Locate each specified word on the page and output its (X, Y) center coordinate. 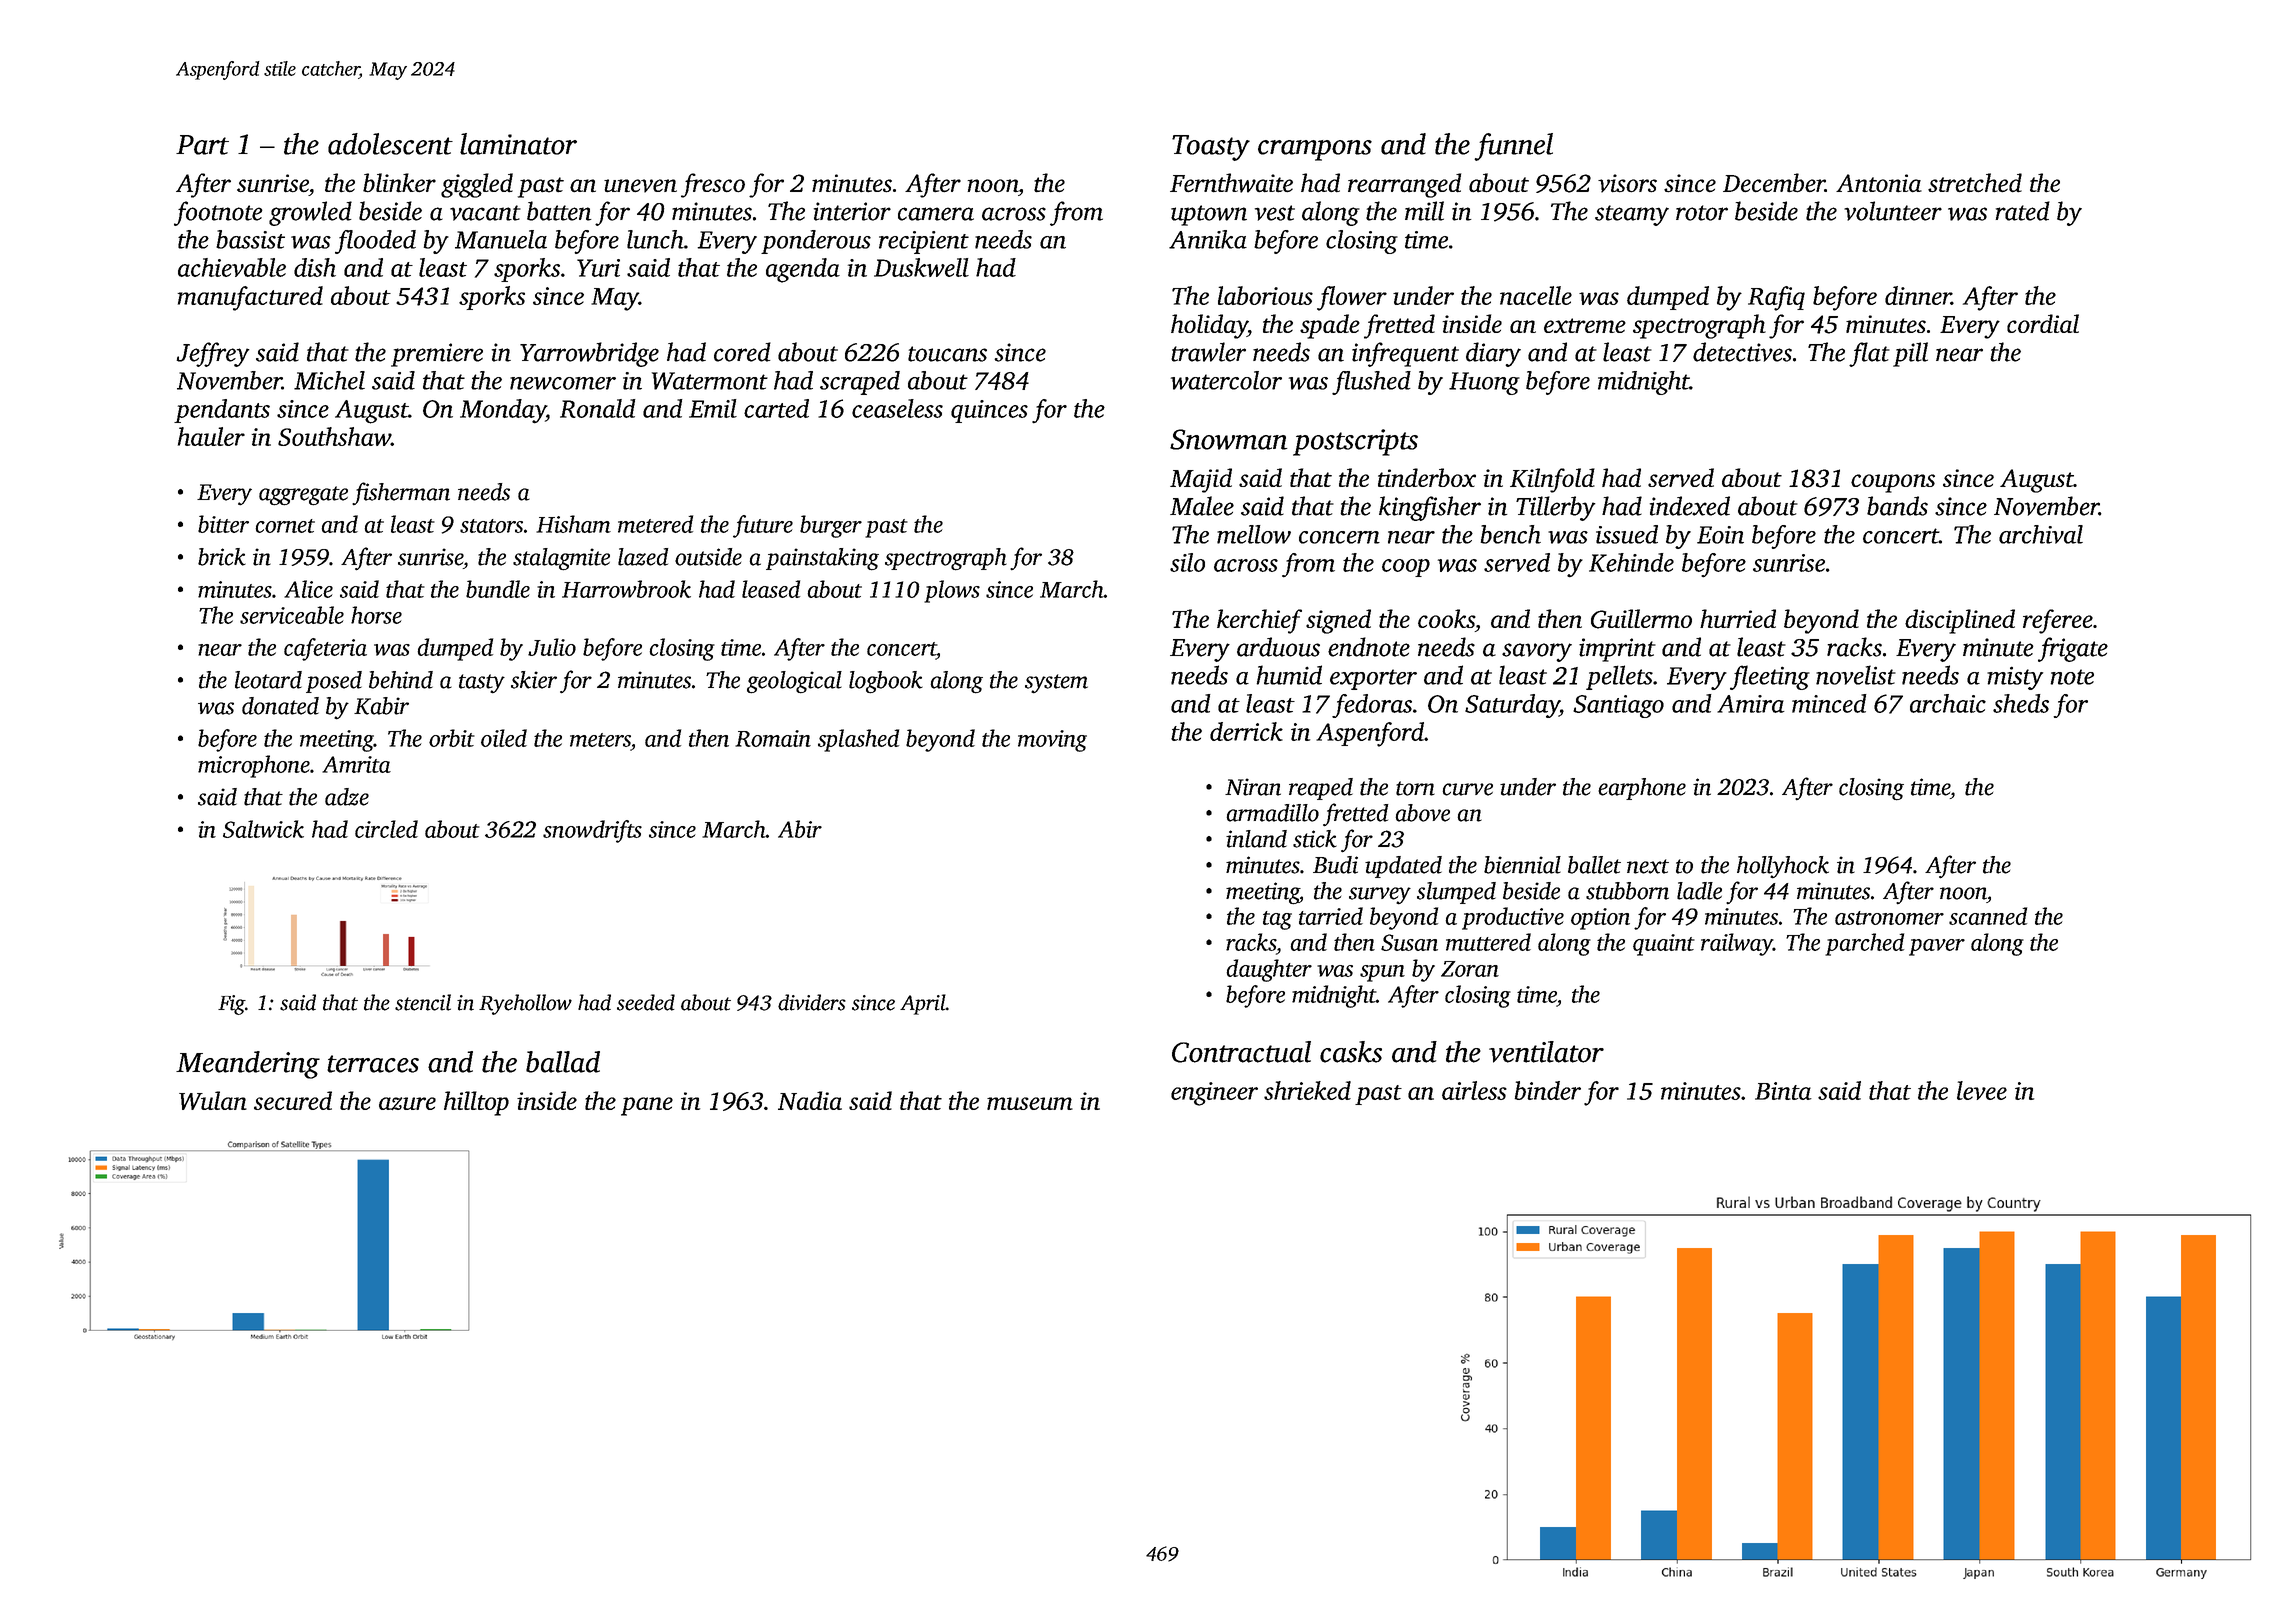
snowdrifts (592, 831)
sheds (2021, 703)
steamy (1632, 215)
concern (1339, 537)
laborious (1265, 295)
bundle (498, 589)
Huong (1484, 383)
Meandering (248, 1065)
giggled (477, 185)
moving (1052, 741)
